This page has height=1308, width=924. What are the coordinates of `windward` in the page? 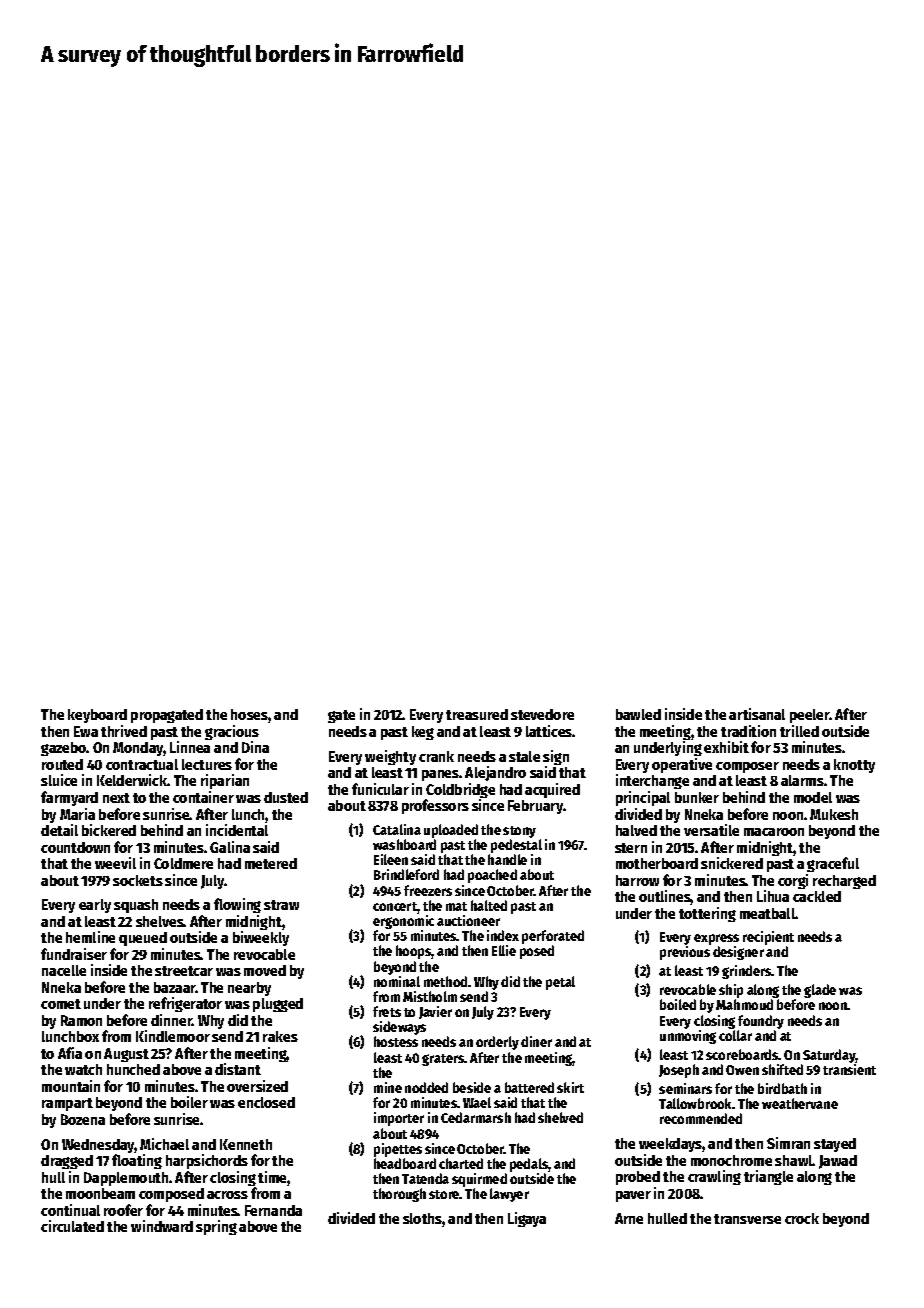 It's located at (162, 1226).
